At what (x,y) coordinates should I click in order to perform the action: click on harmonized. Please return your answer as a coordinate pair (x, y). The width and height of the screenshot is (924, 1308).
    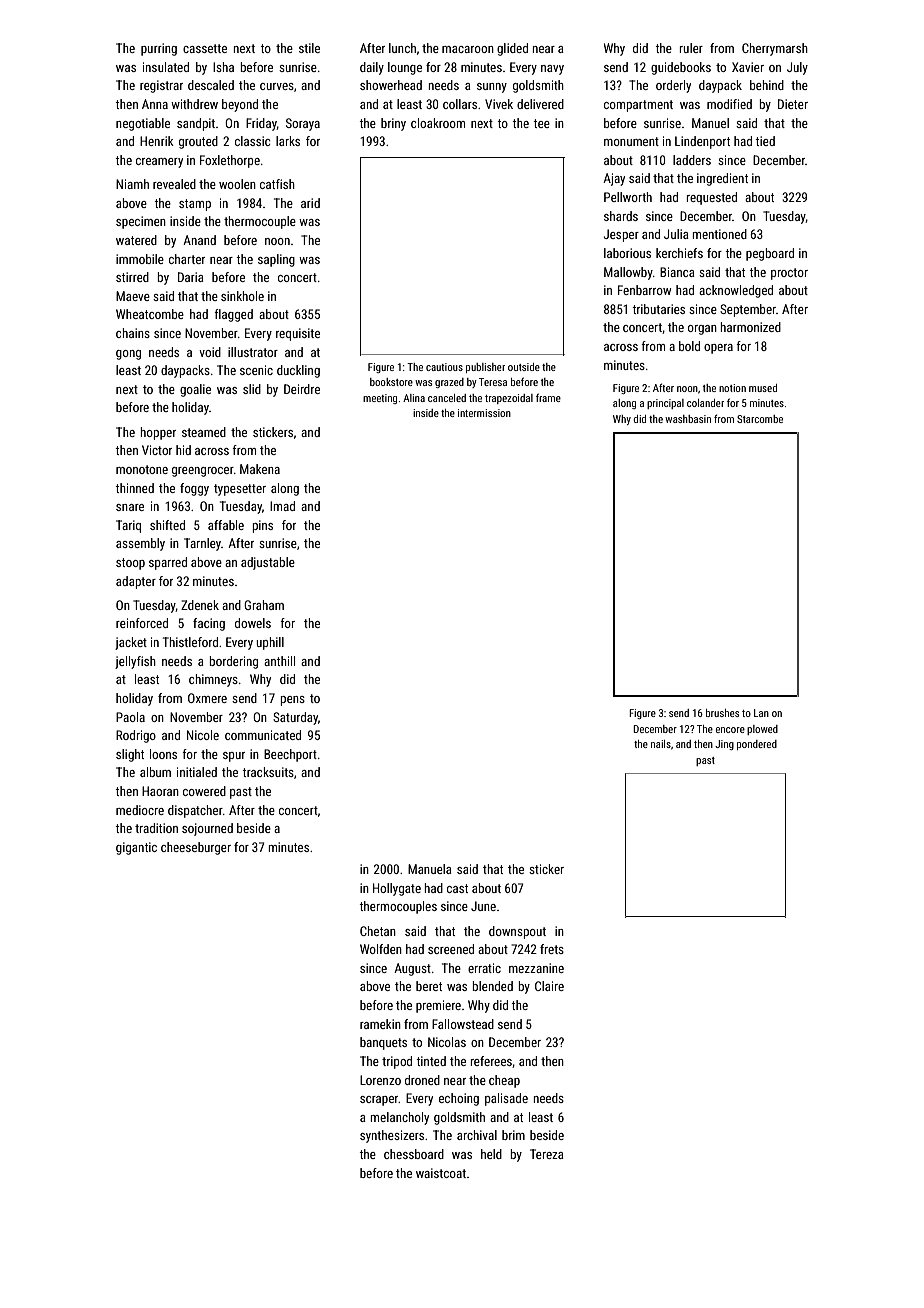
    Looking at the image, I should click on (751, 327).
